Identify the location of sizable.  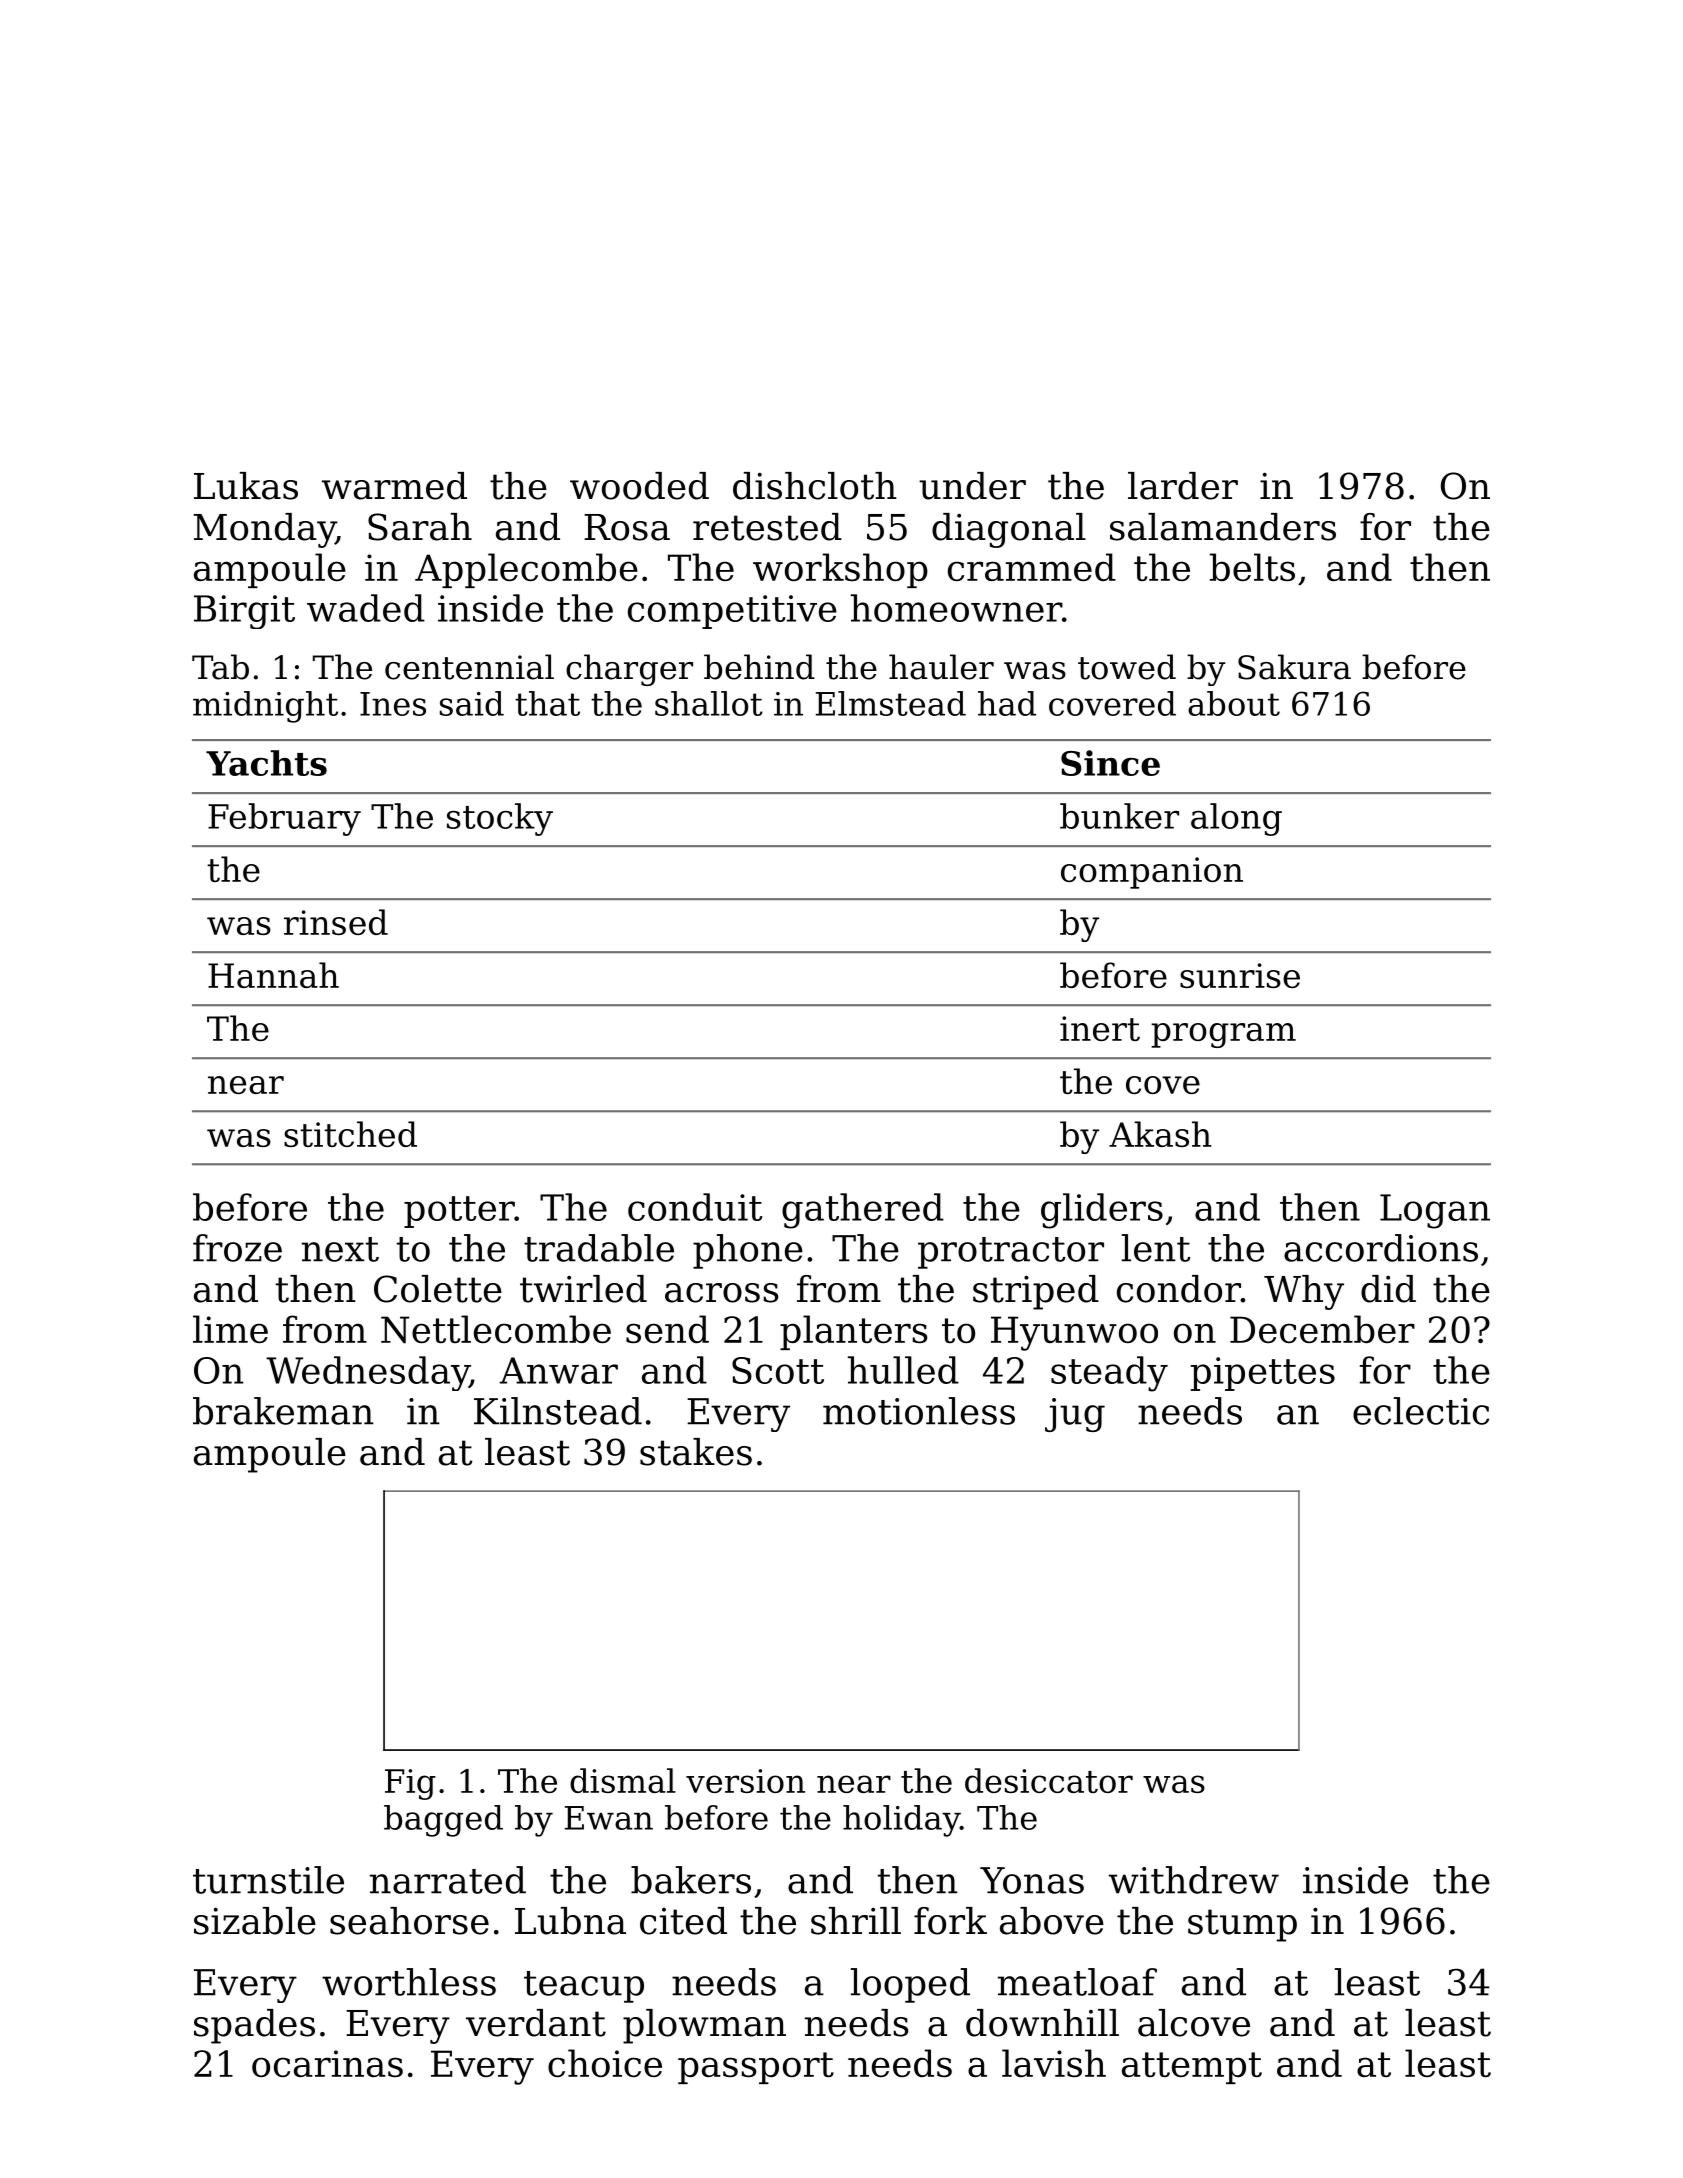
(255, 1921).
